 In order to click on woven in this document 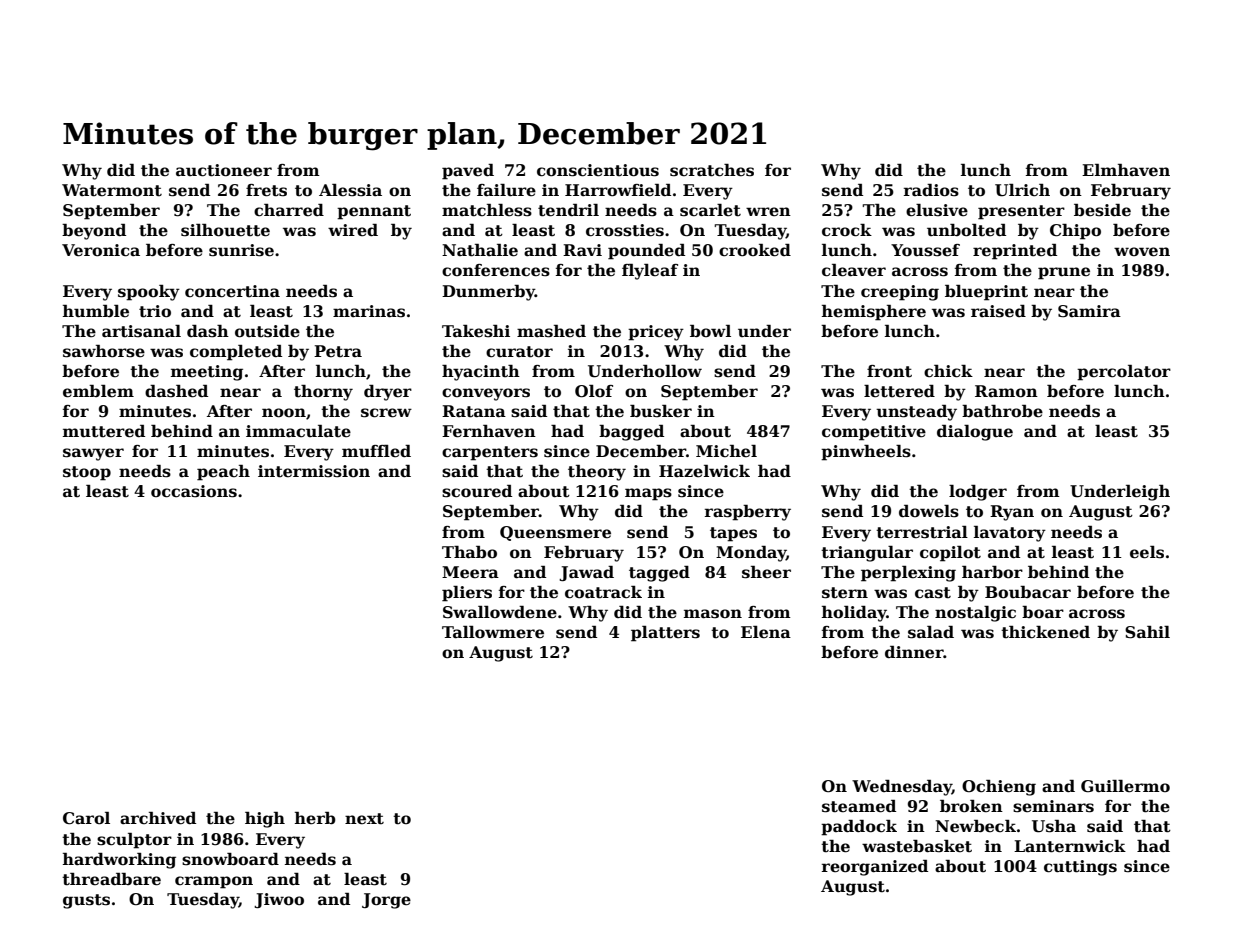, I will do `click(1142, 252)`.
